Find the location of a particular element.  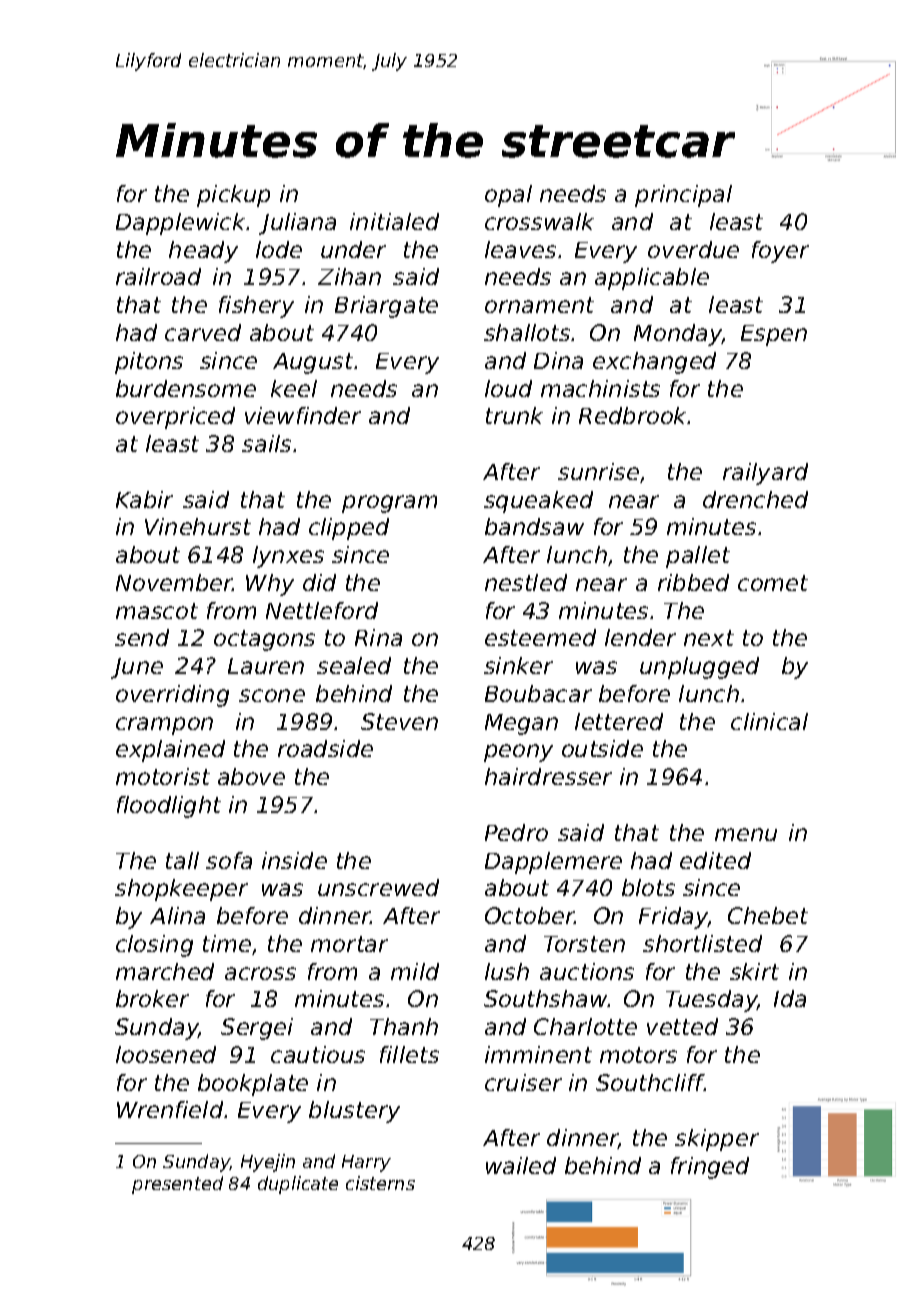

loud is located at coordinates (508, 388).
